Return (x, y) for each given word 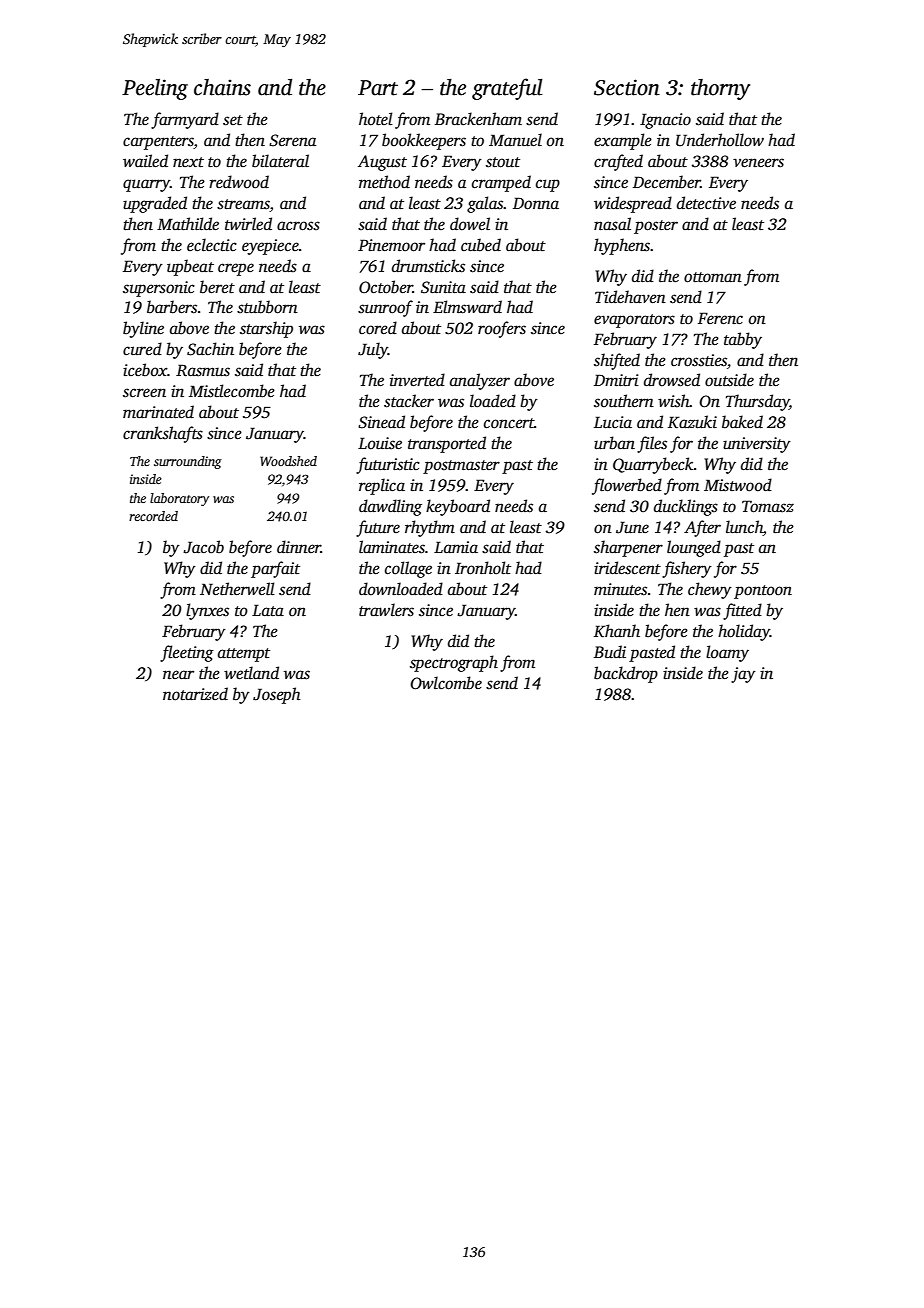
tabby (743, 340)
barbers (172, 307)
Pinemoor (391, 245)
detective (706, 203)
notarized (195, 694)
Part (378, 88)
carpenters (158, 143)
